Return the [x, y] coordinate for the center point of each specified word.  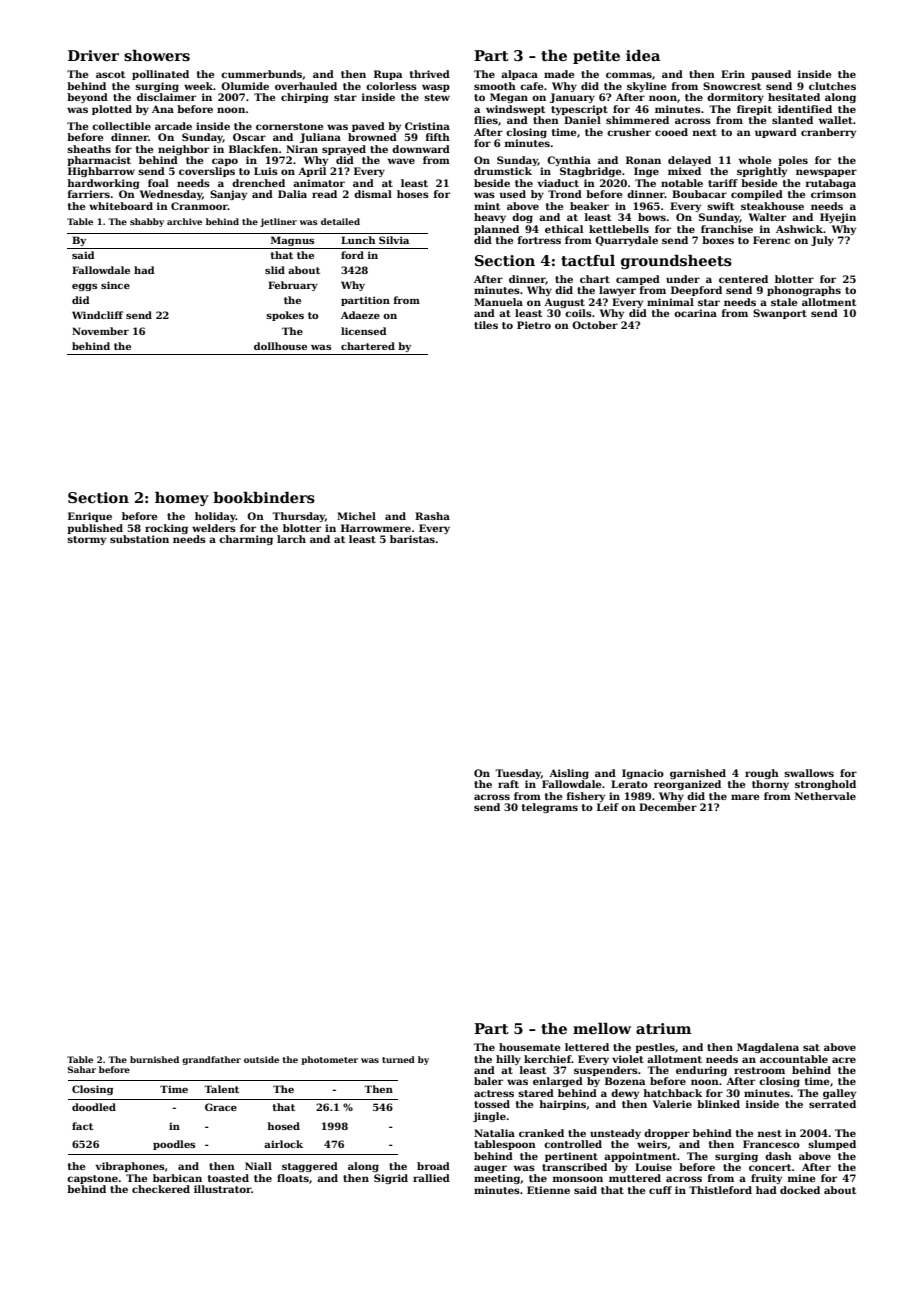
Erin [733, 74]
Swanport [780, 314]
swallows [809, 773]
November [100, 331]
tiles [486, 325]
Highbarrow [101, 172]
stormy [86, 540]
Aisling [569, 774]
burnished [154, 1059]
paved [368, 127]
